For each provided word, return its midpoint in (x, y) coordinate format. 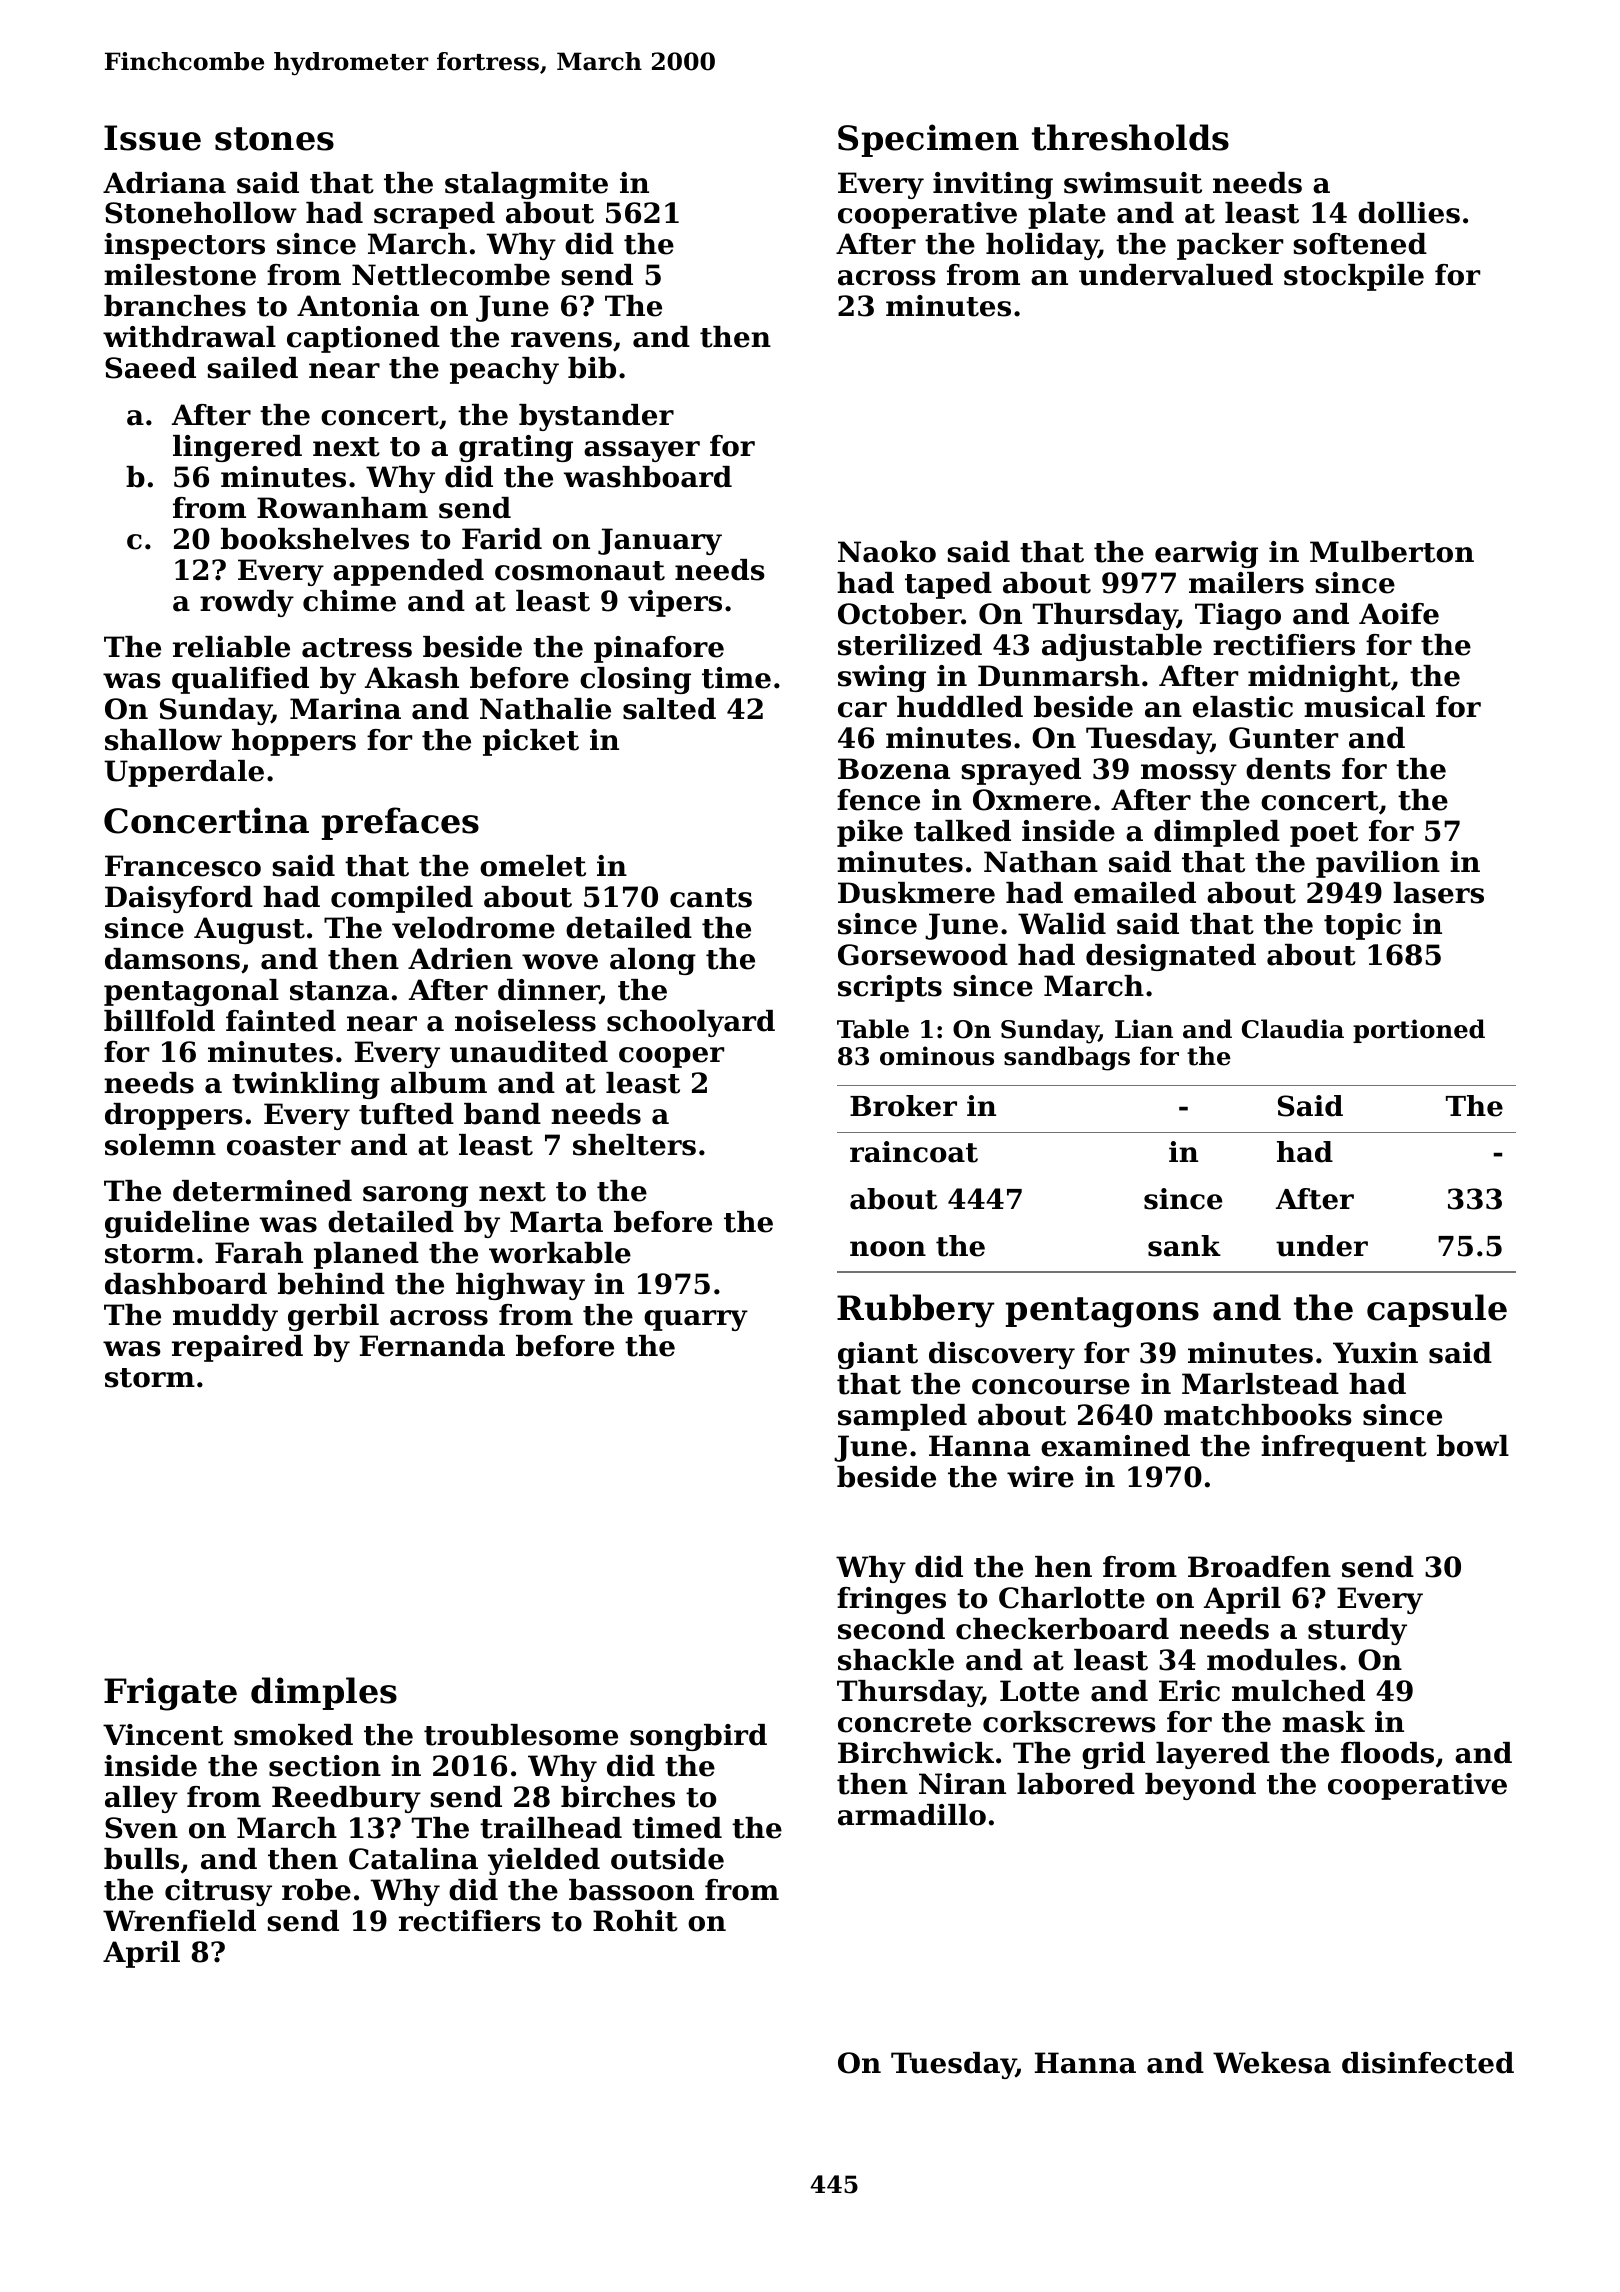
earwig (1206, 554)
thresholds (1130, 137)
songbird (698, 1737)
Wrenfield (179, 1921)
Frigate (170, 1694)
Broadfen (1259, 1567)
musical (1364, 707)
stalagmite (526, 185)
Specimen (928, 140)
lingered (237, 448)
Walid (1062, 924)
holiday (1042, 246)
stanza (339, 991)
